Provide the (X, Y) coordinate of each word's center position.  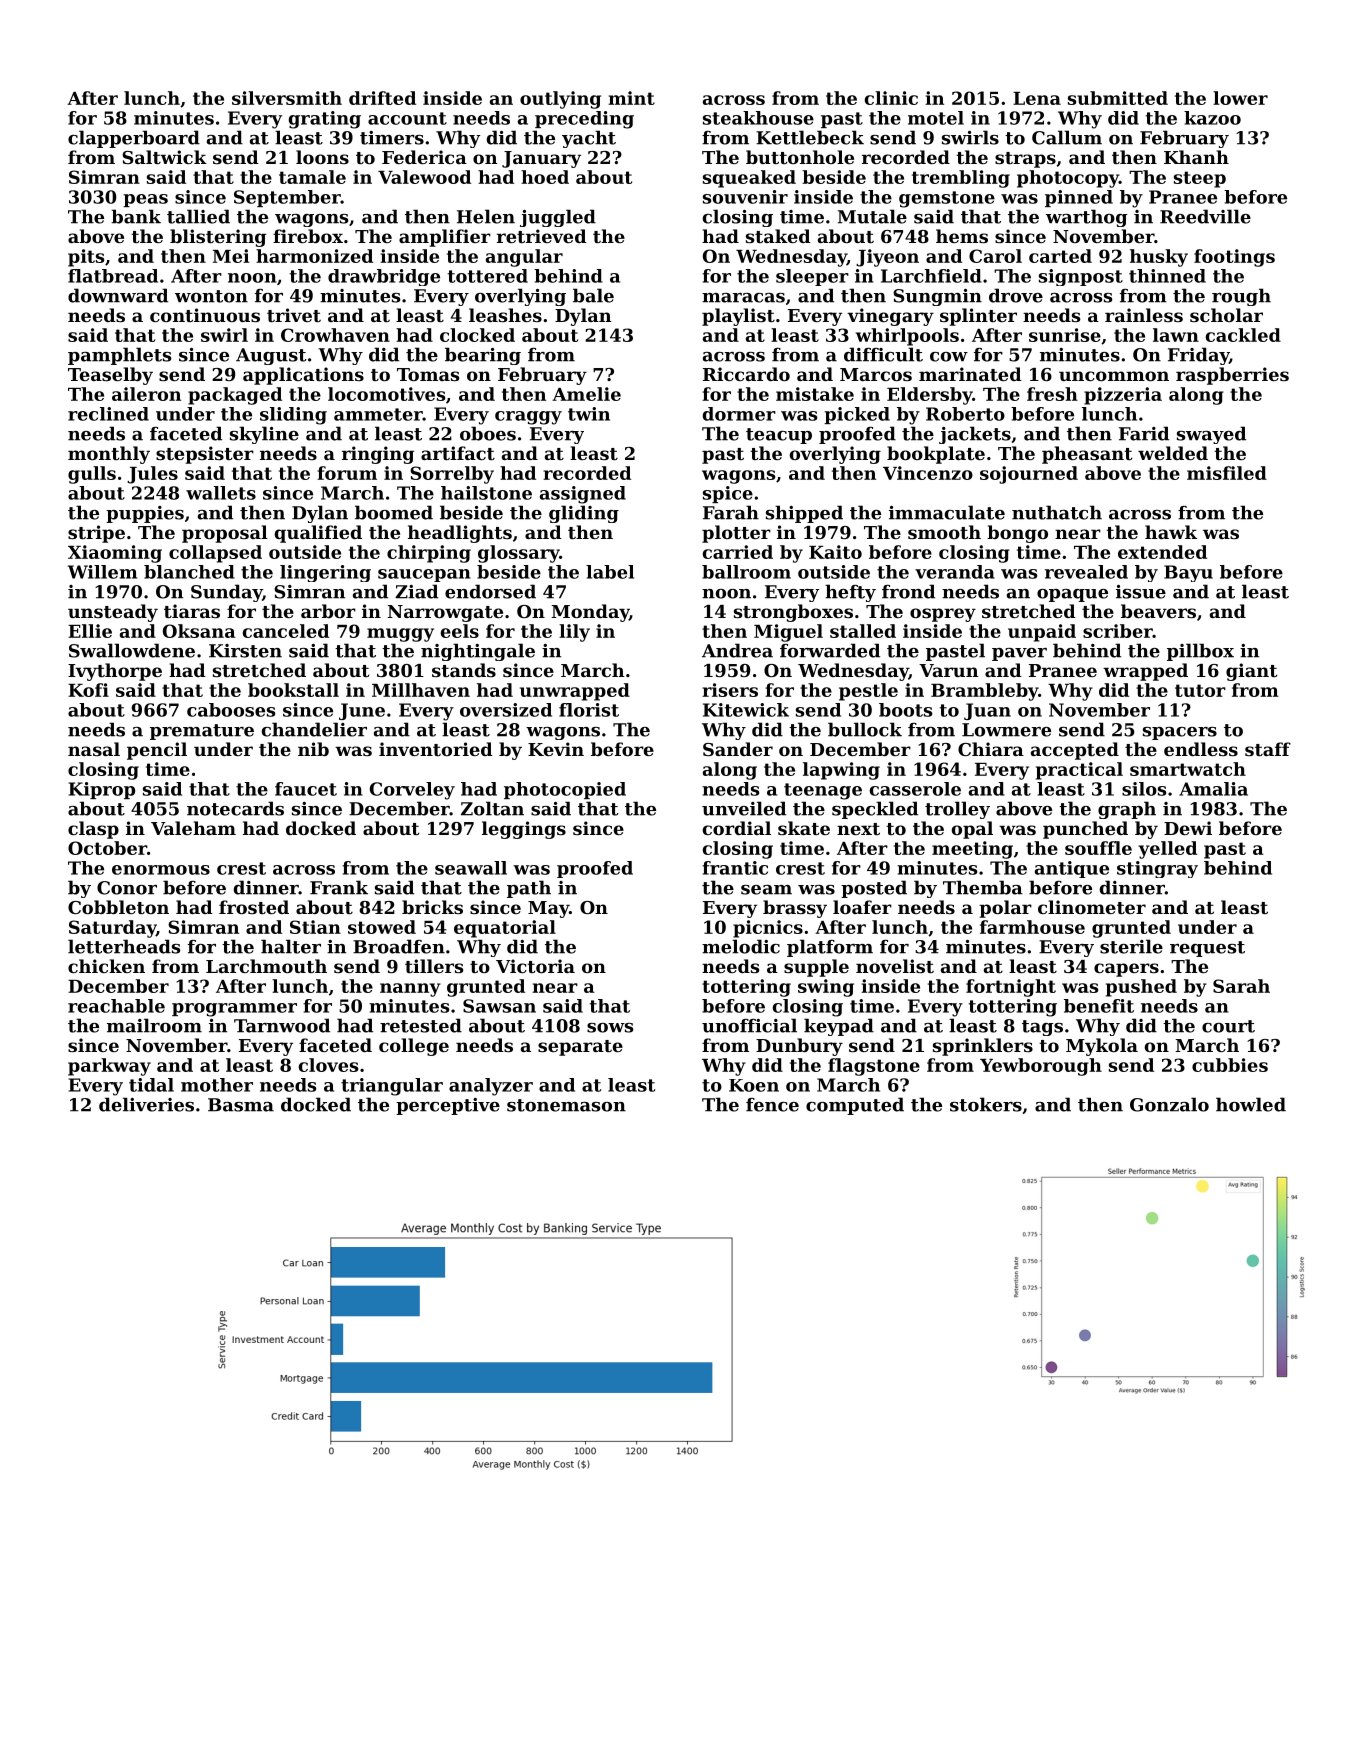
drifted (382, 98)
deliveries (146, 1104)
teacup (779, 436)
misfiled (1227, 473)
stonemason (566, 1105)
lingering (325, 573)
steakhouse (758, 118)
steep (1200, 179)
